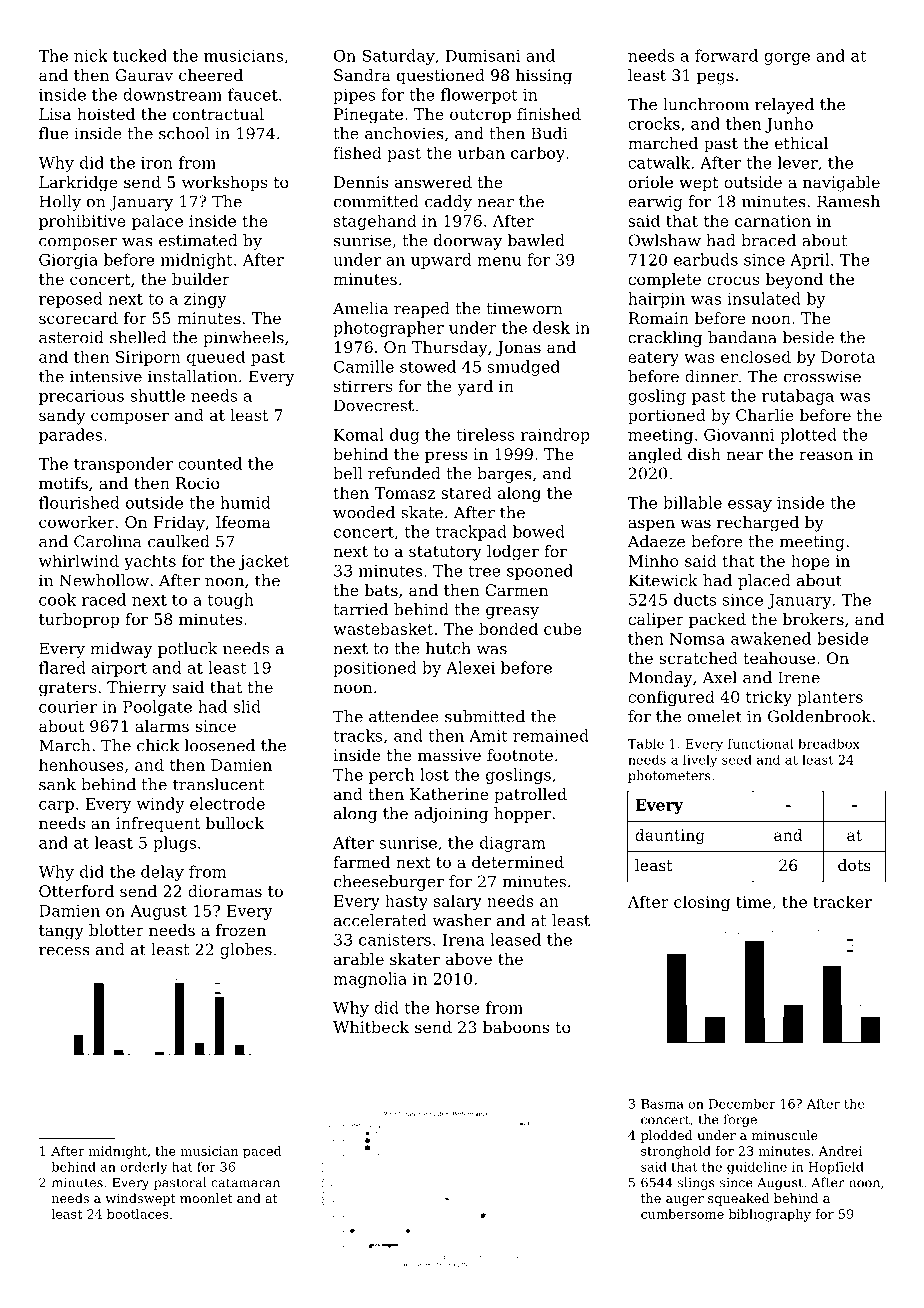 This page has height=1308, width=924. What do you see at coordinates (842, 901) in the page?
I see `tracker` at bounding box center [842, 901].
